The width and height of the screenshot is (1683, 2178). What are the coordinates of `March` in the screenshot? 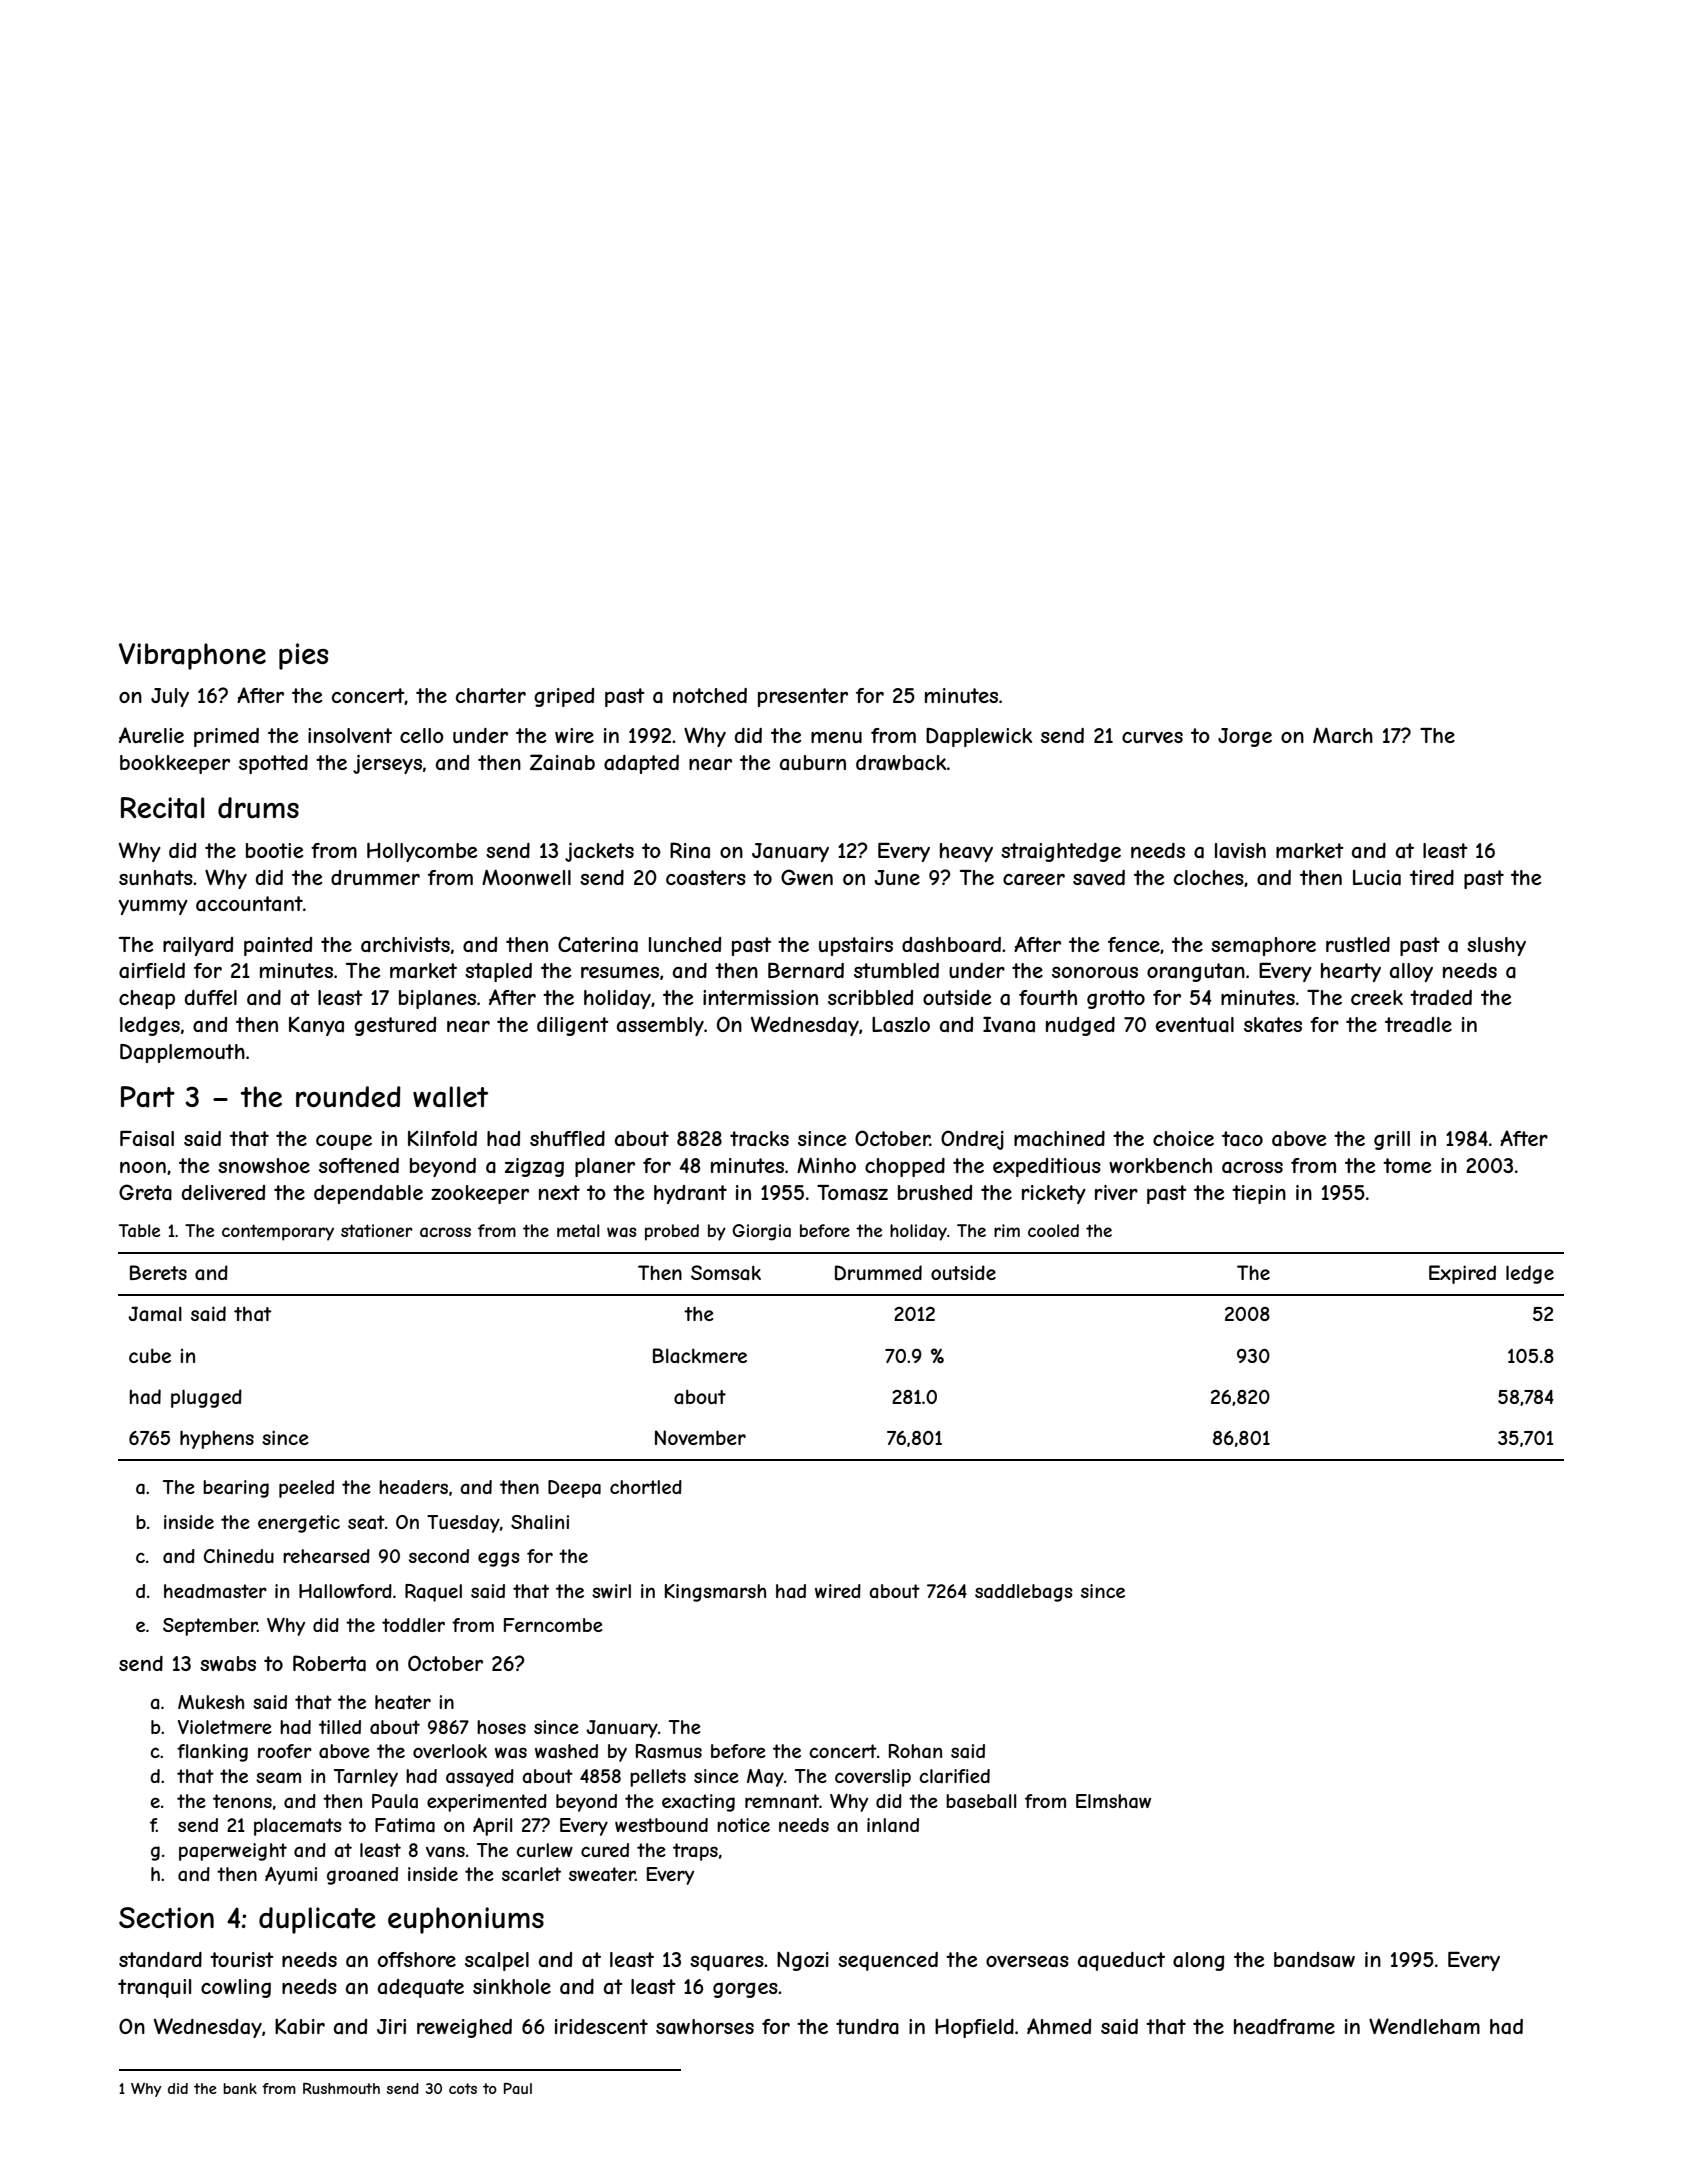 It's located at (1343, 736).
